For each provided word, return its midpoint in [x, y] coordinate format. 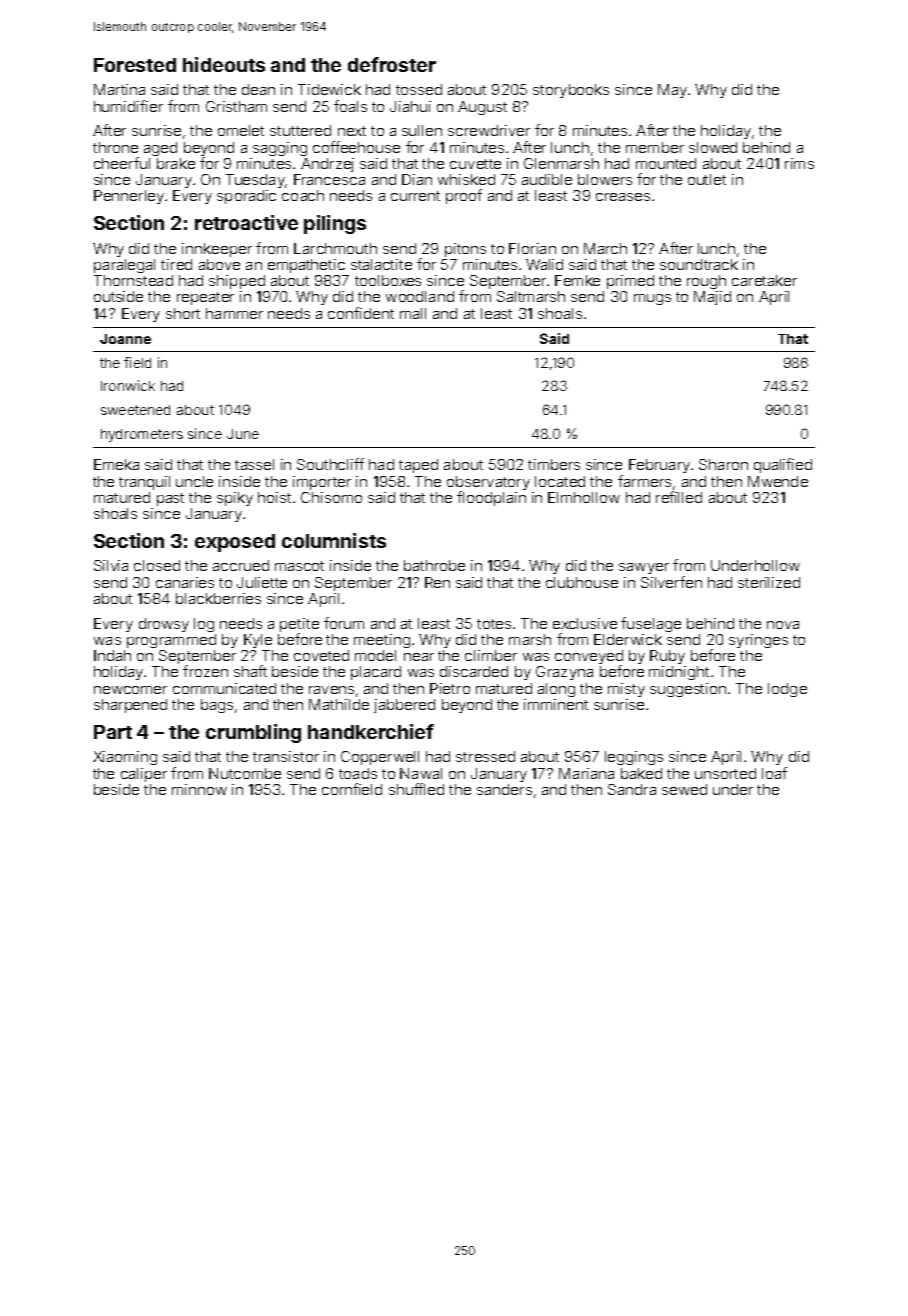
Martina [119, 89]
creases [623, 197]
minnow [199, 789]
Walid [544, 264]
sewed [684, 789]
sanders [504, 789]
